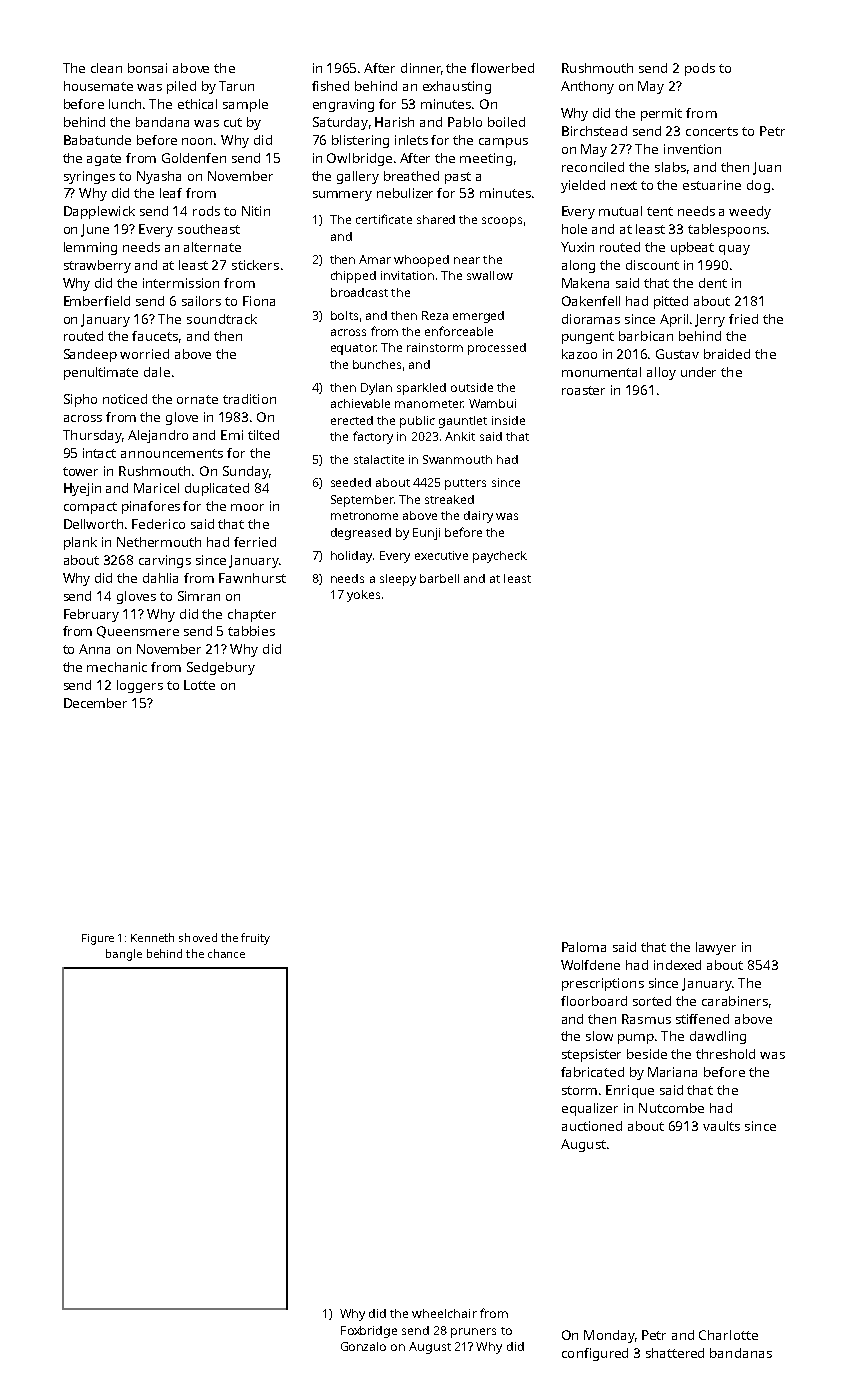 The image size is (849, 1400). I want to click on Gonzalo, so click(363, 1346).
